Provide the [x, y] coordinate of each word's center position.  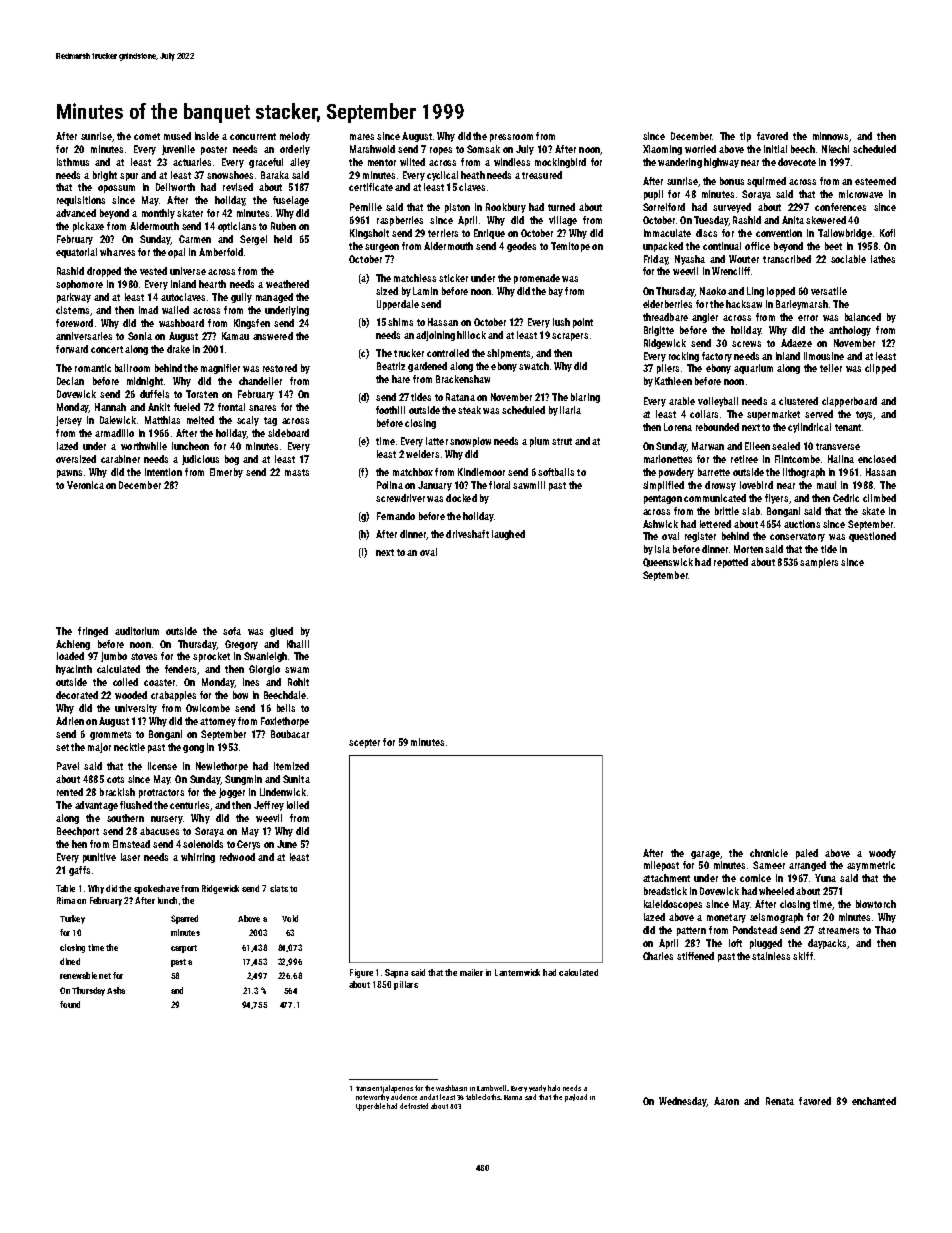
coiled [125, 682]
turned [561, 207]
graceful [266, 163]
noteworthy [372, 1097]
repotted [731, 563]
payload [576, 1098]
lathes [883, 259]
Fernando [396, 516]
